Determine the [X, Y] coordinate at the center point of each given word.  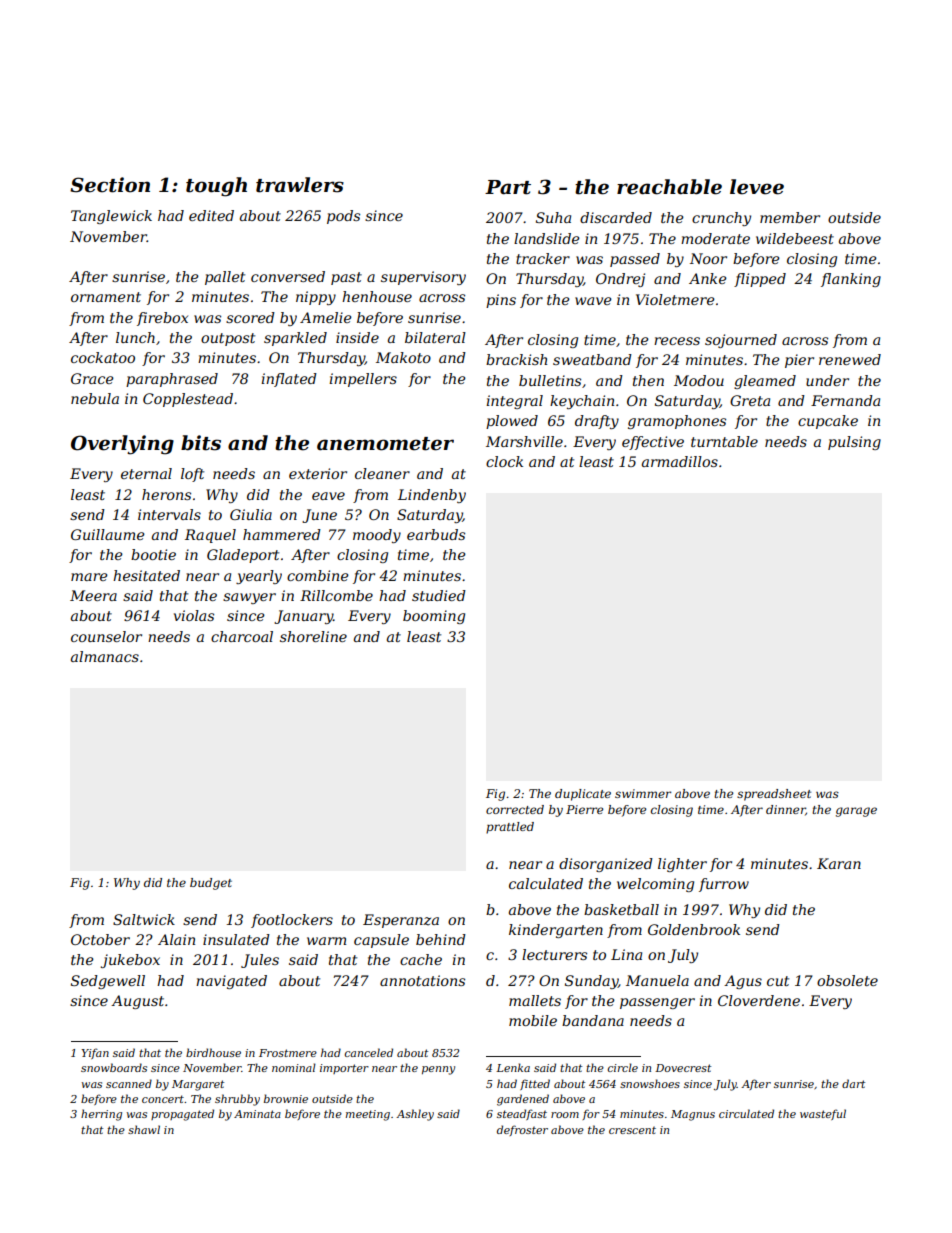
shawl [144, 1129]
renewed [850, 359]
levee [757, 187]
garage [856, 812]
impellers [363, 380]
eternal [146, 473]
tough [216, 187]
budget [211, 884]
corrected [515, 809]
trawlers [300, 185]
